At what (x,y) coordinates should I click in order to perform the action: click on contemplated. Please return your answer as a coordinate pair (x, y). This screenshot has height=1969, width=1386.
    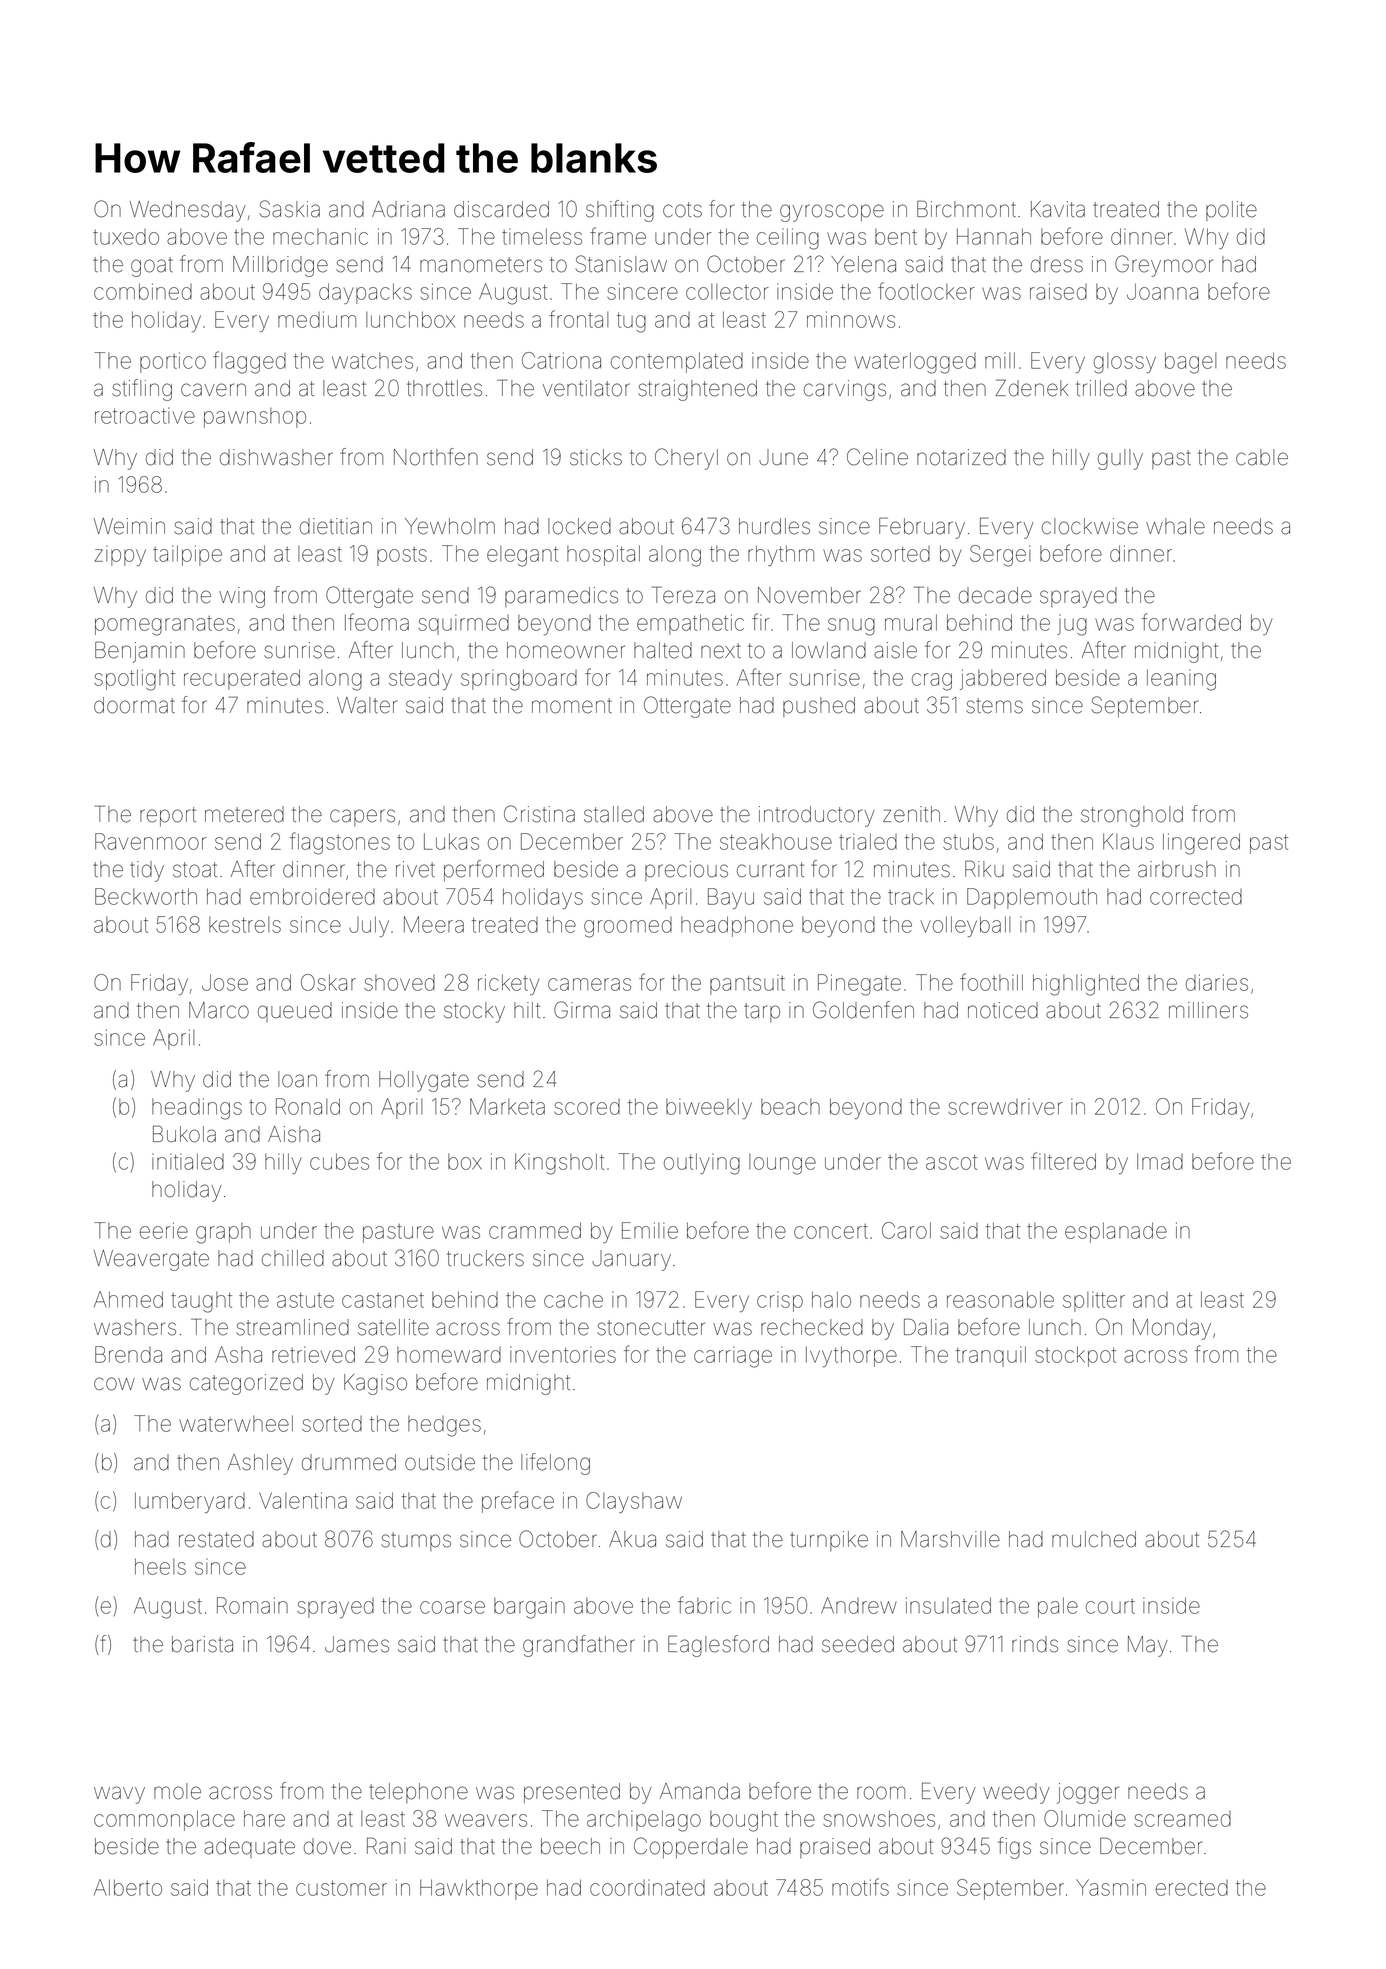
    Looking at the image, I should click on (677, 362).
